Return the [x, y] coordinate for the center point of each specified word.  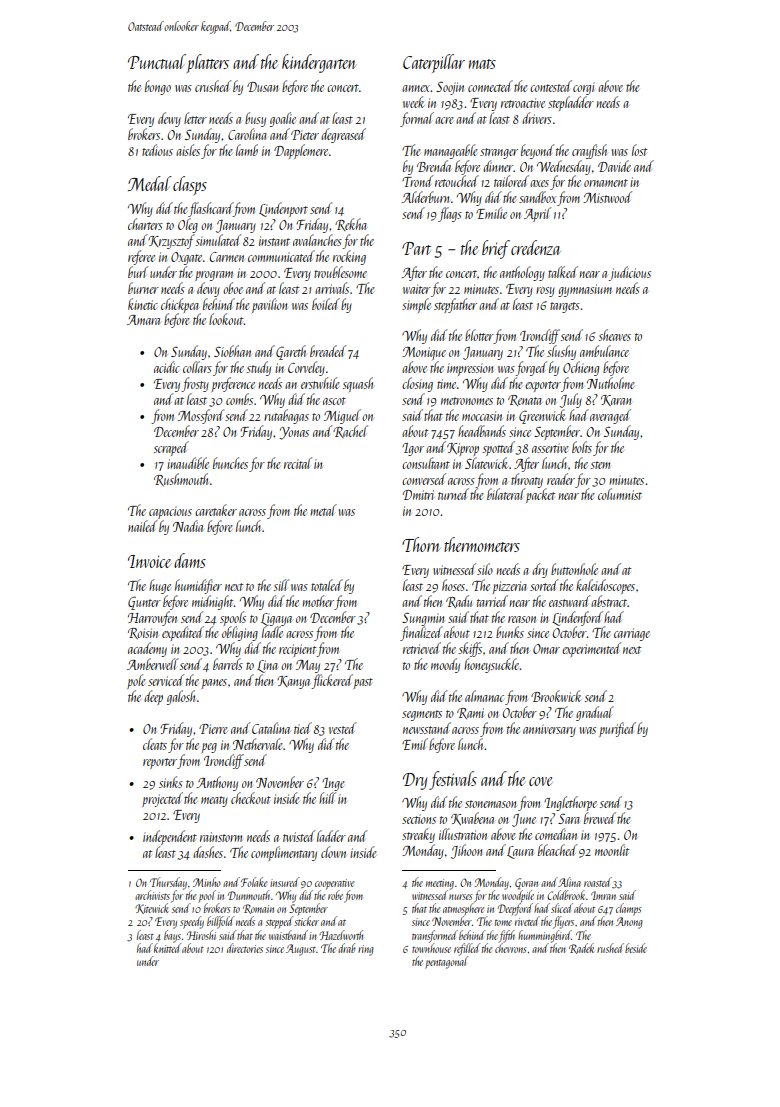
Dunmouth [249, 895]
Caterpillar [434, 63]
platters [208, 63]
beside [636, 948]
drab [347, 948]
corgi [584, 88]
